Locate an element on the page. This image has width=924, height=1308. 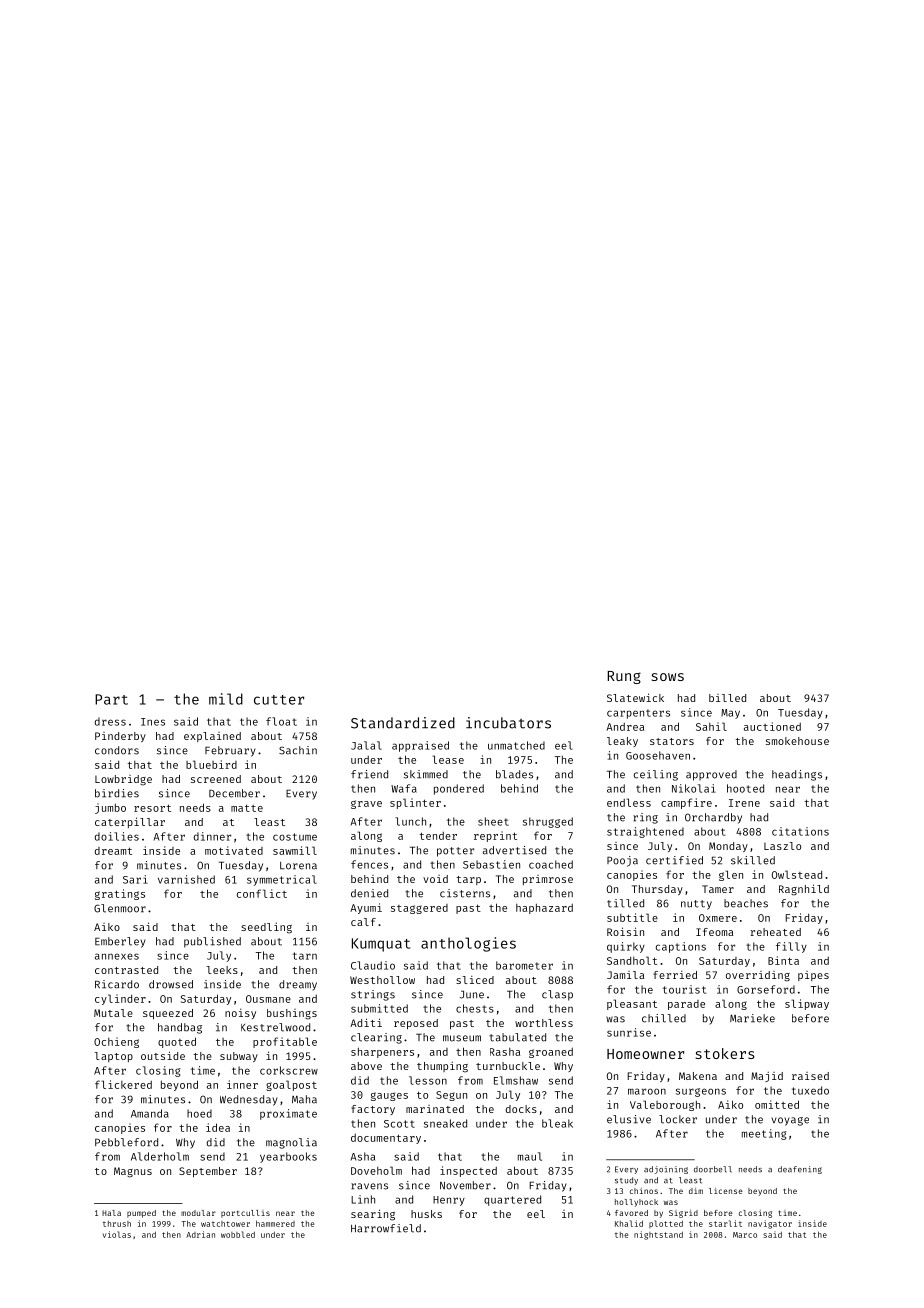
Ricardo is located at coordinates (117, 984).
